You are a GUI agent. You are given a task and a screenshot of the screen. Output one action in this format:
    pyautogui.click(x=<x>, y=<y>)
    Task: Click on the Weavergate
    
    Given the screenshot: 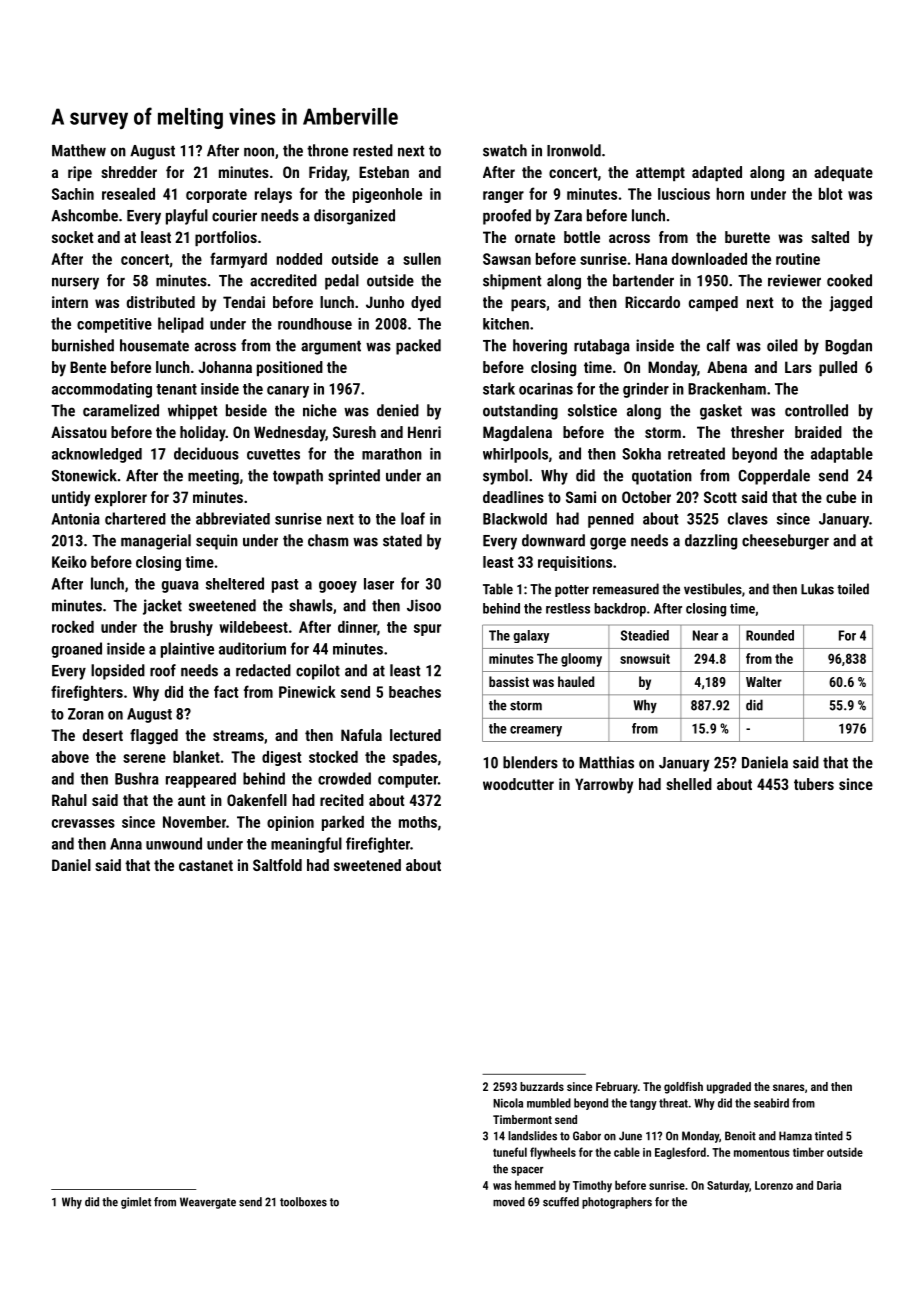 What is the action you would take?
    pyautogui.click(x=208, y=1203)
